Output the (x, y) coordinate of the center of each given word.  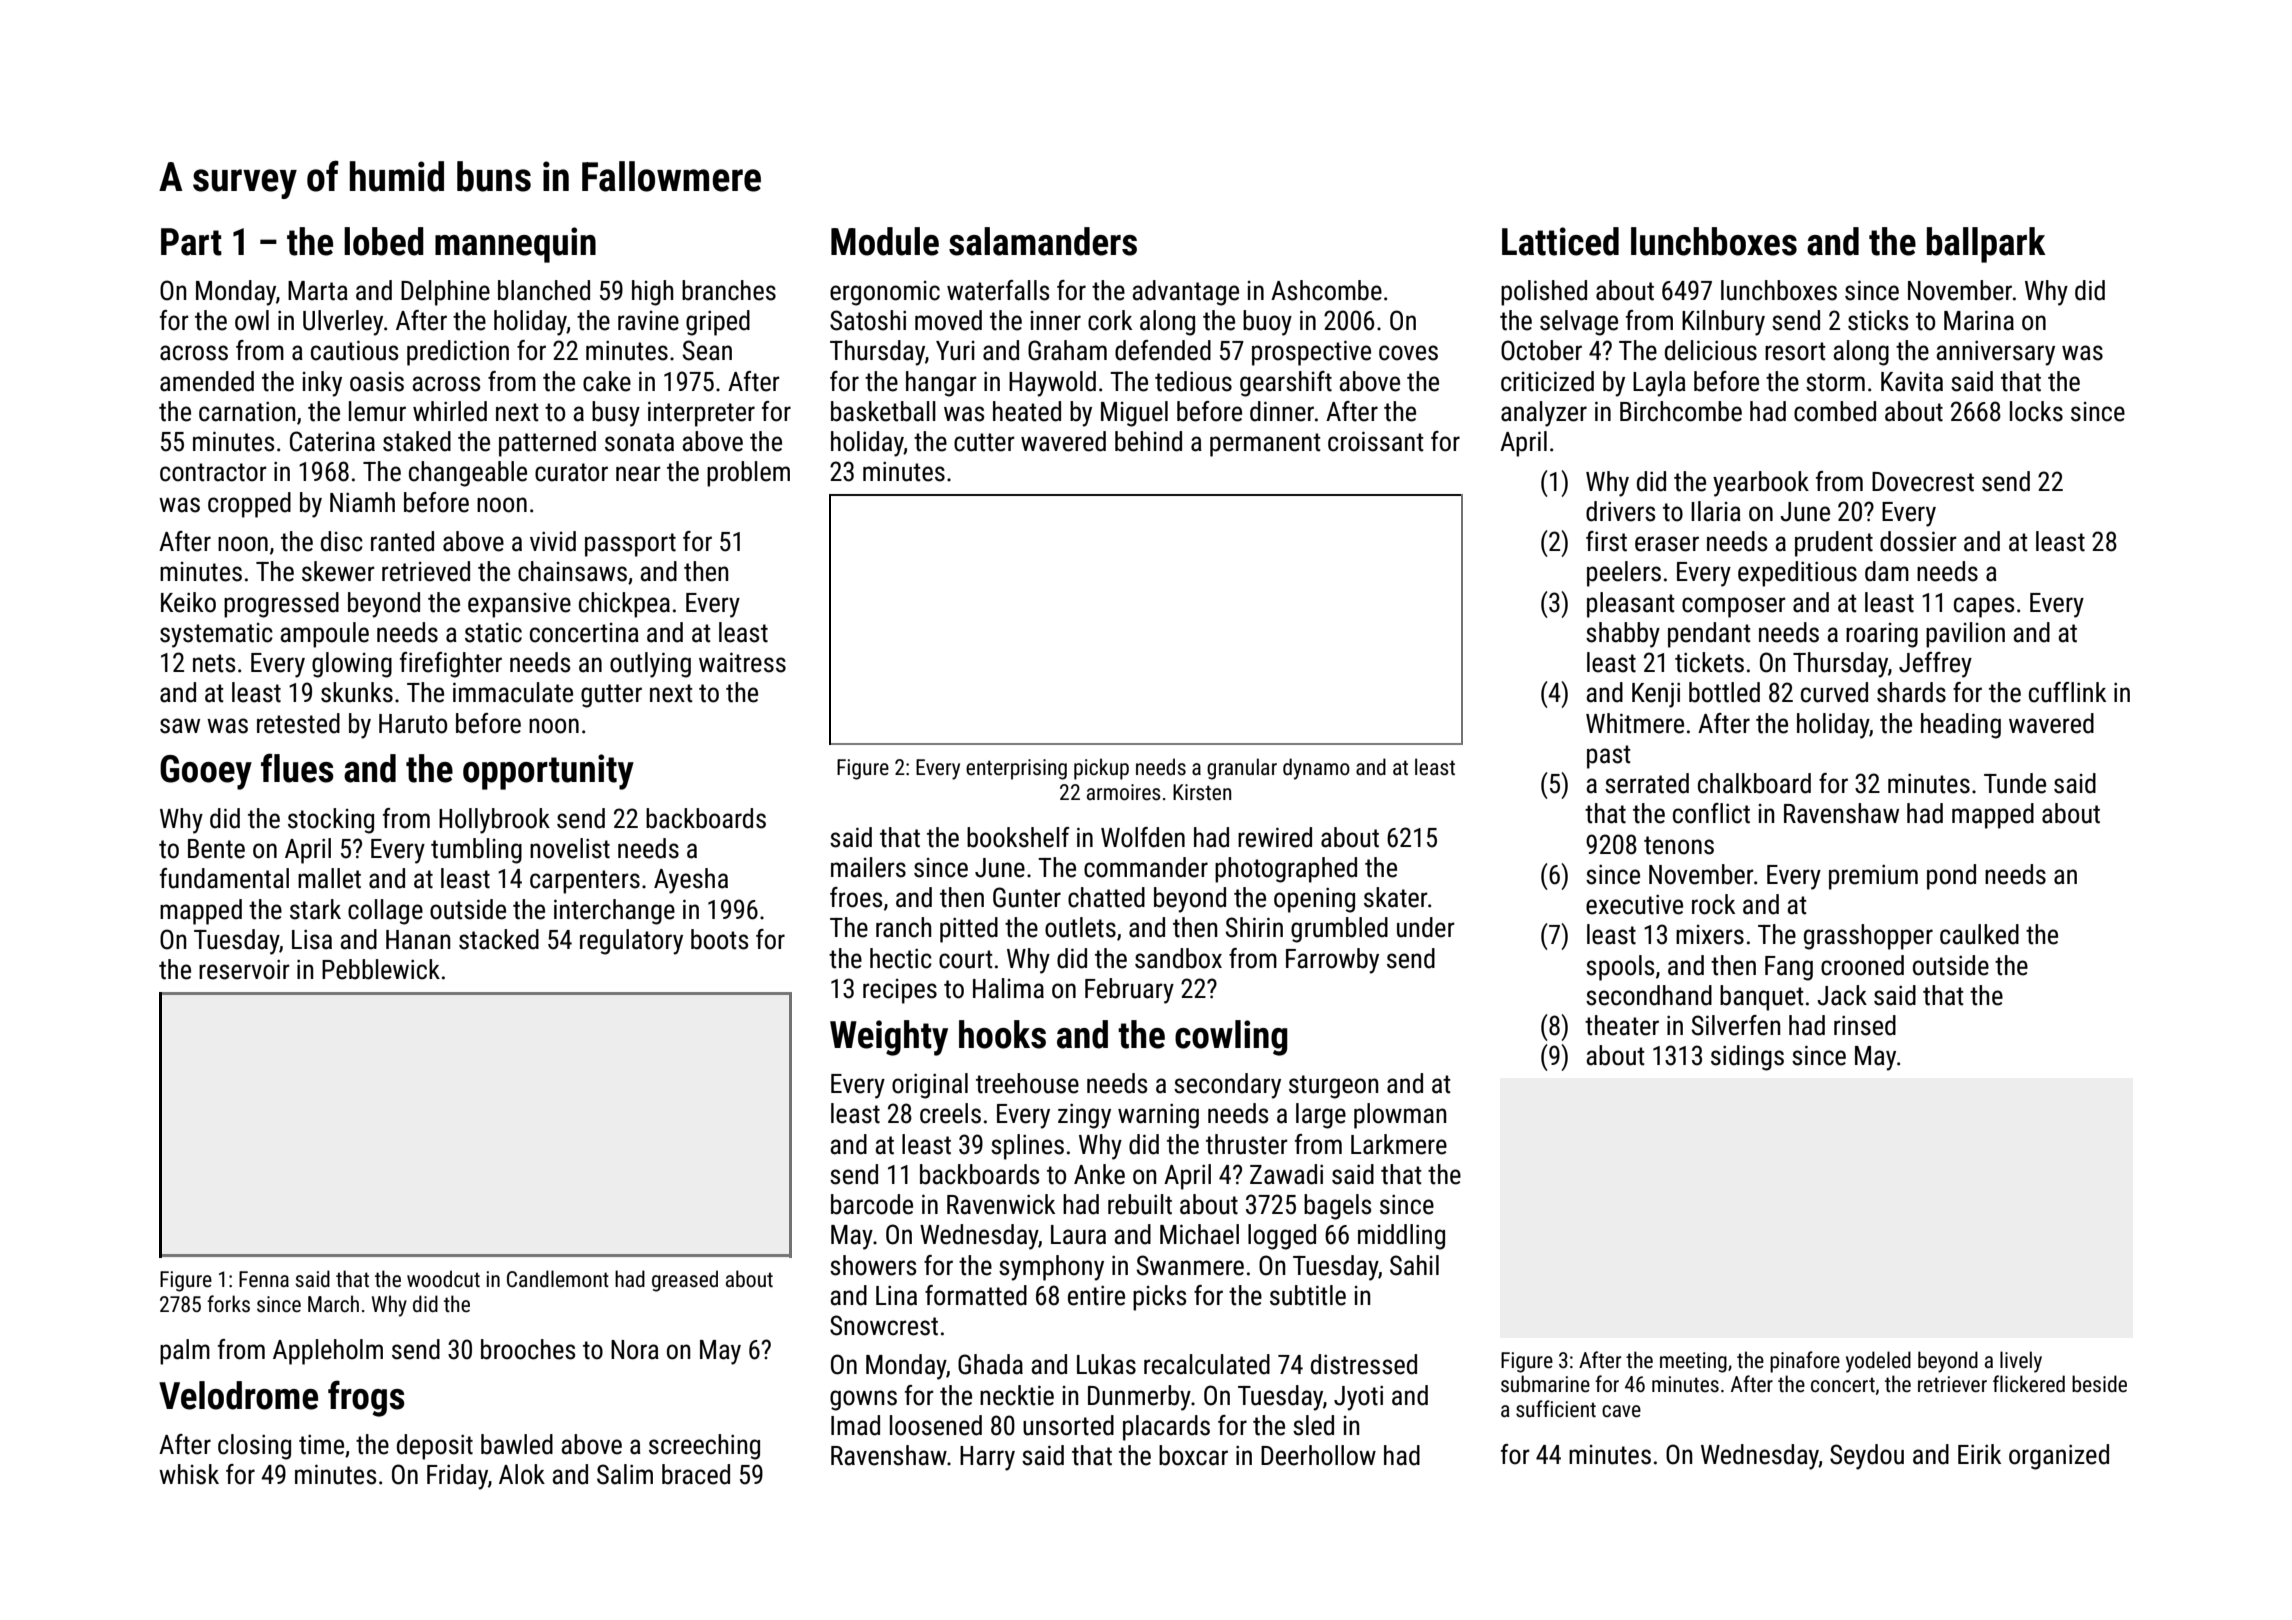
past (1609, 757)
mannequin (515, 245)
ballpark (1986, 245)
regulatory (631, 942)
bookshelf (1018, 837)
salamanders (1043, 241)
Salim (625, 1474)
